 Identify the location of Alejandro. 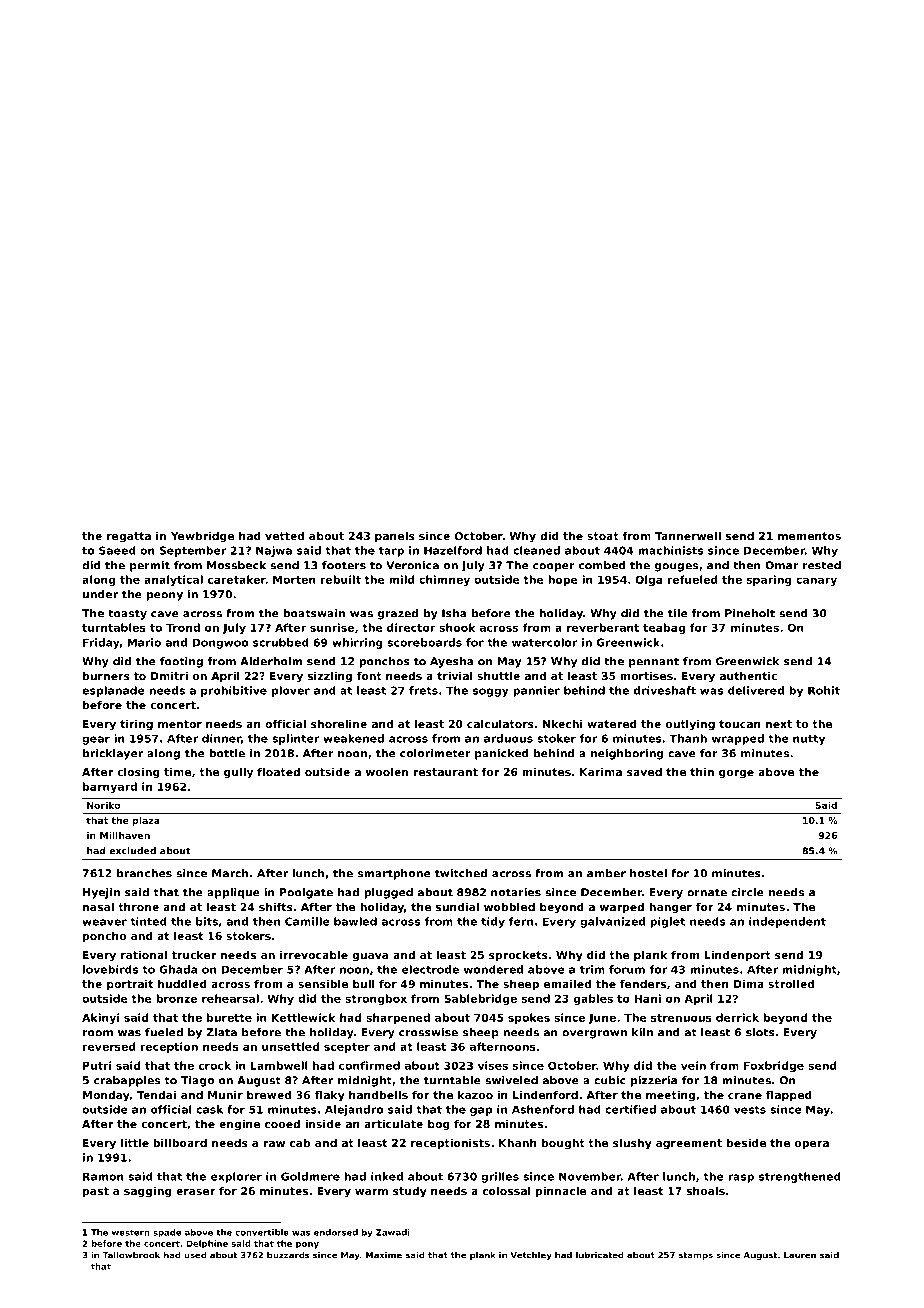
(354, 1110).
